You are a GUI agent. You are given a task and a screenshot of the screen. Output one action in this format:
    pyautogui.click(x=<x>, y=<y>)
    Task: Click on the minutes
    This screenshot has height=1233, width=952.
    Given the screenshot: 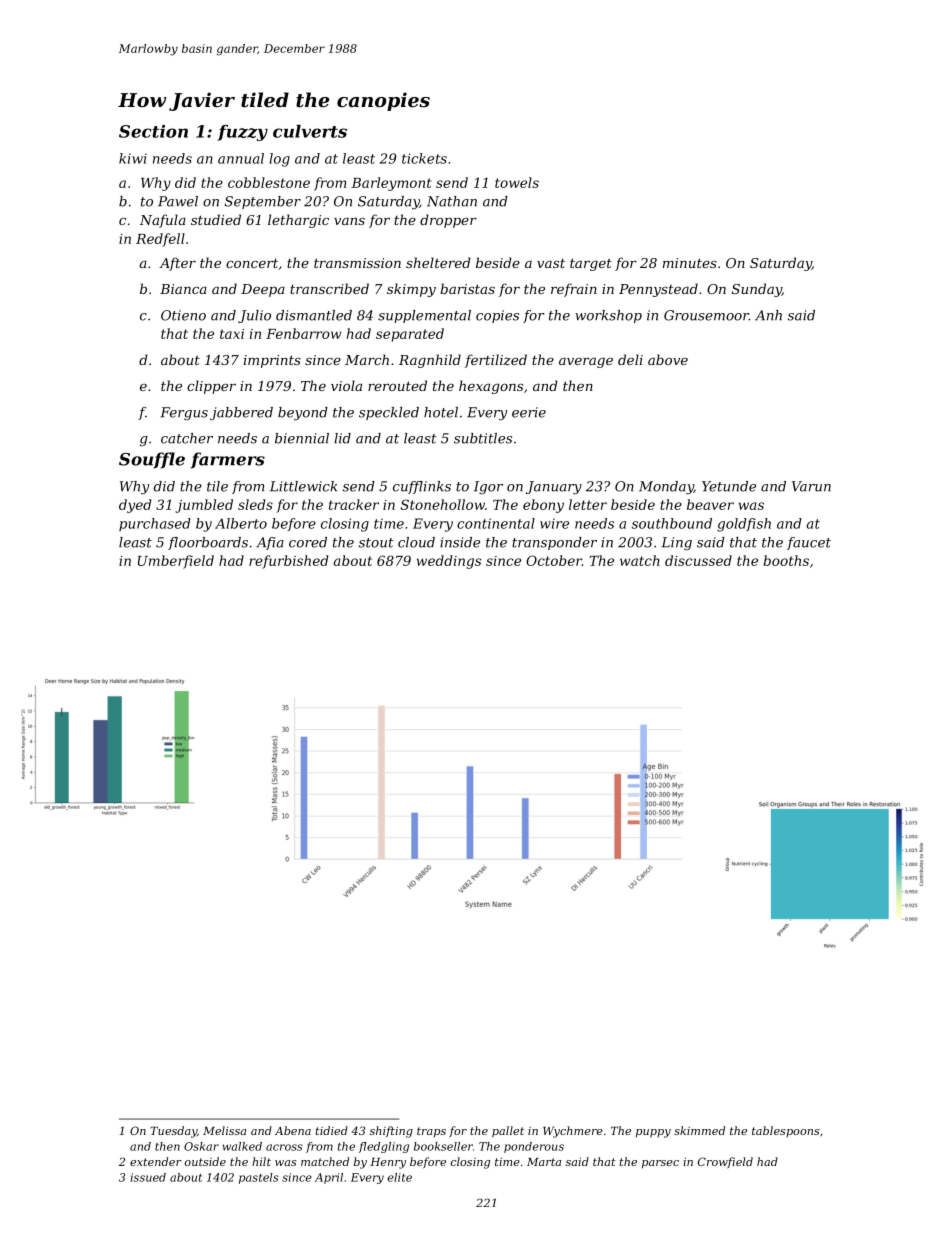 What is the action you would take?
    pyautogui.click(x=690, y=263)
